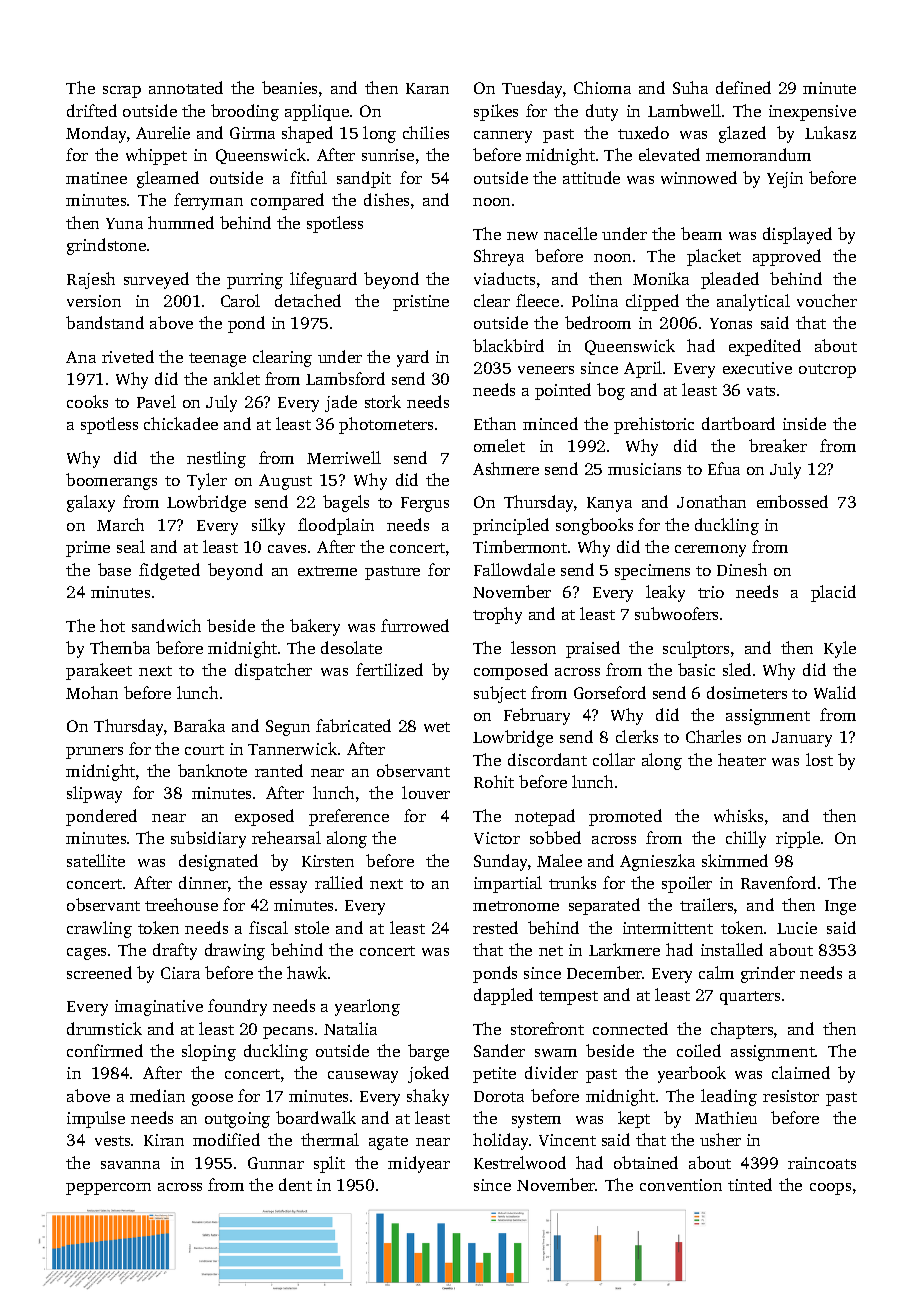 This screenshot has width=924, height=1308. Describe the element at coordinates (208, 201) in the screenshot. I see `ferryman` at that location.
